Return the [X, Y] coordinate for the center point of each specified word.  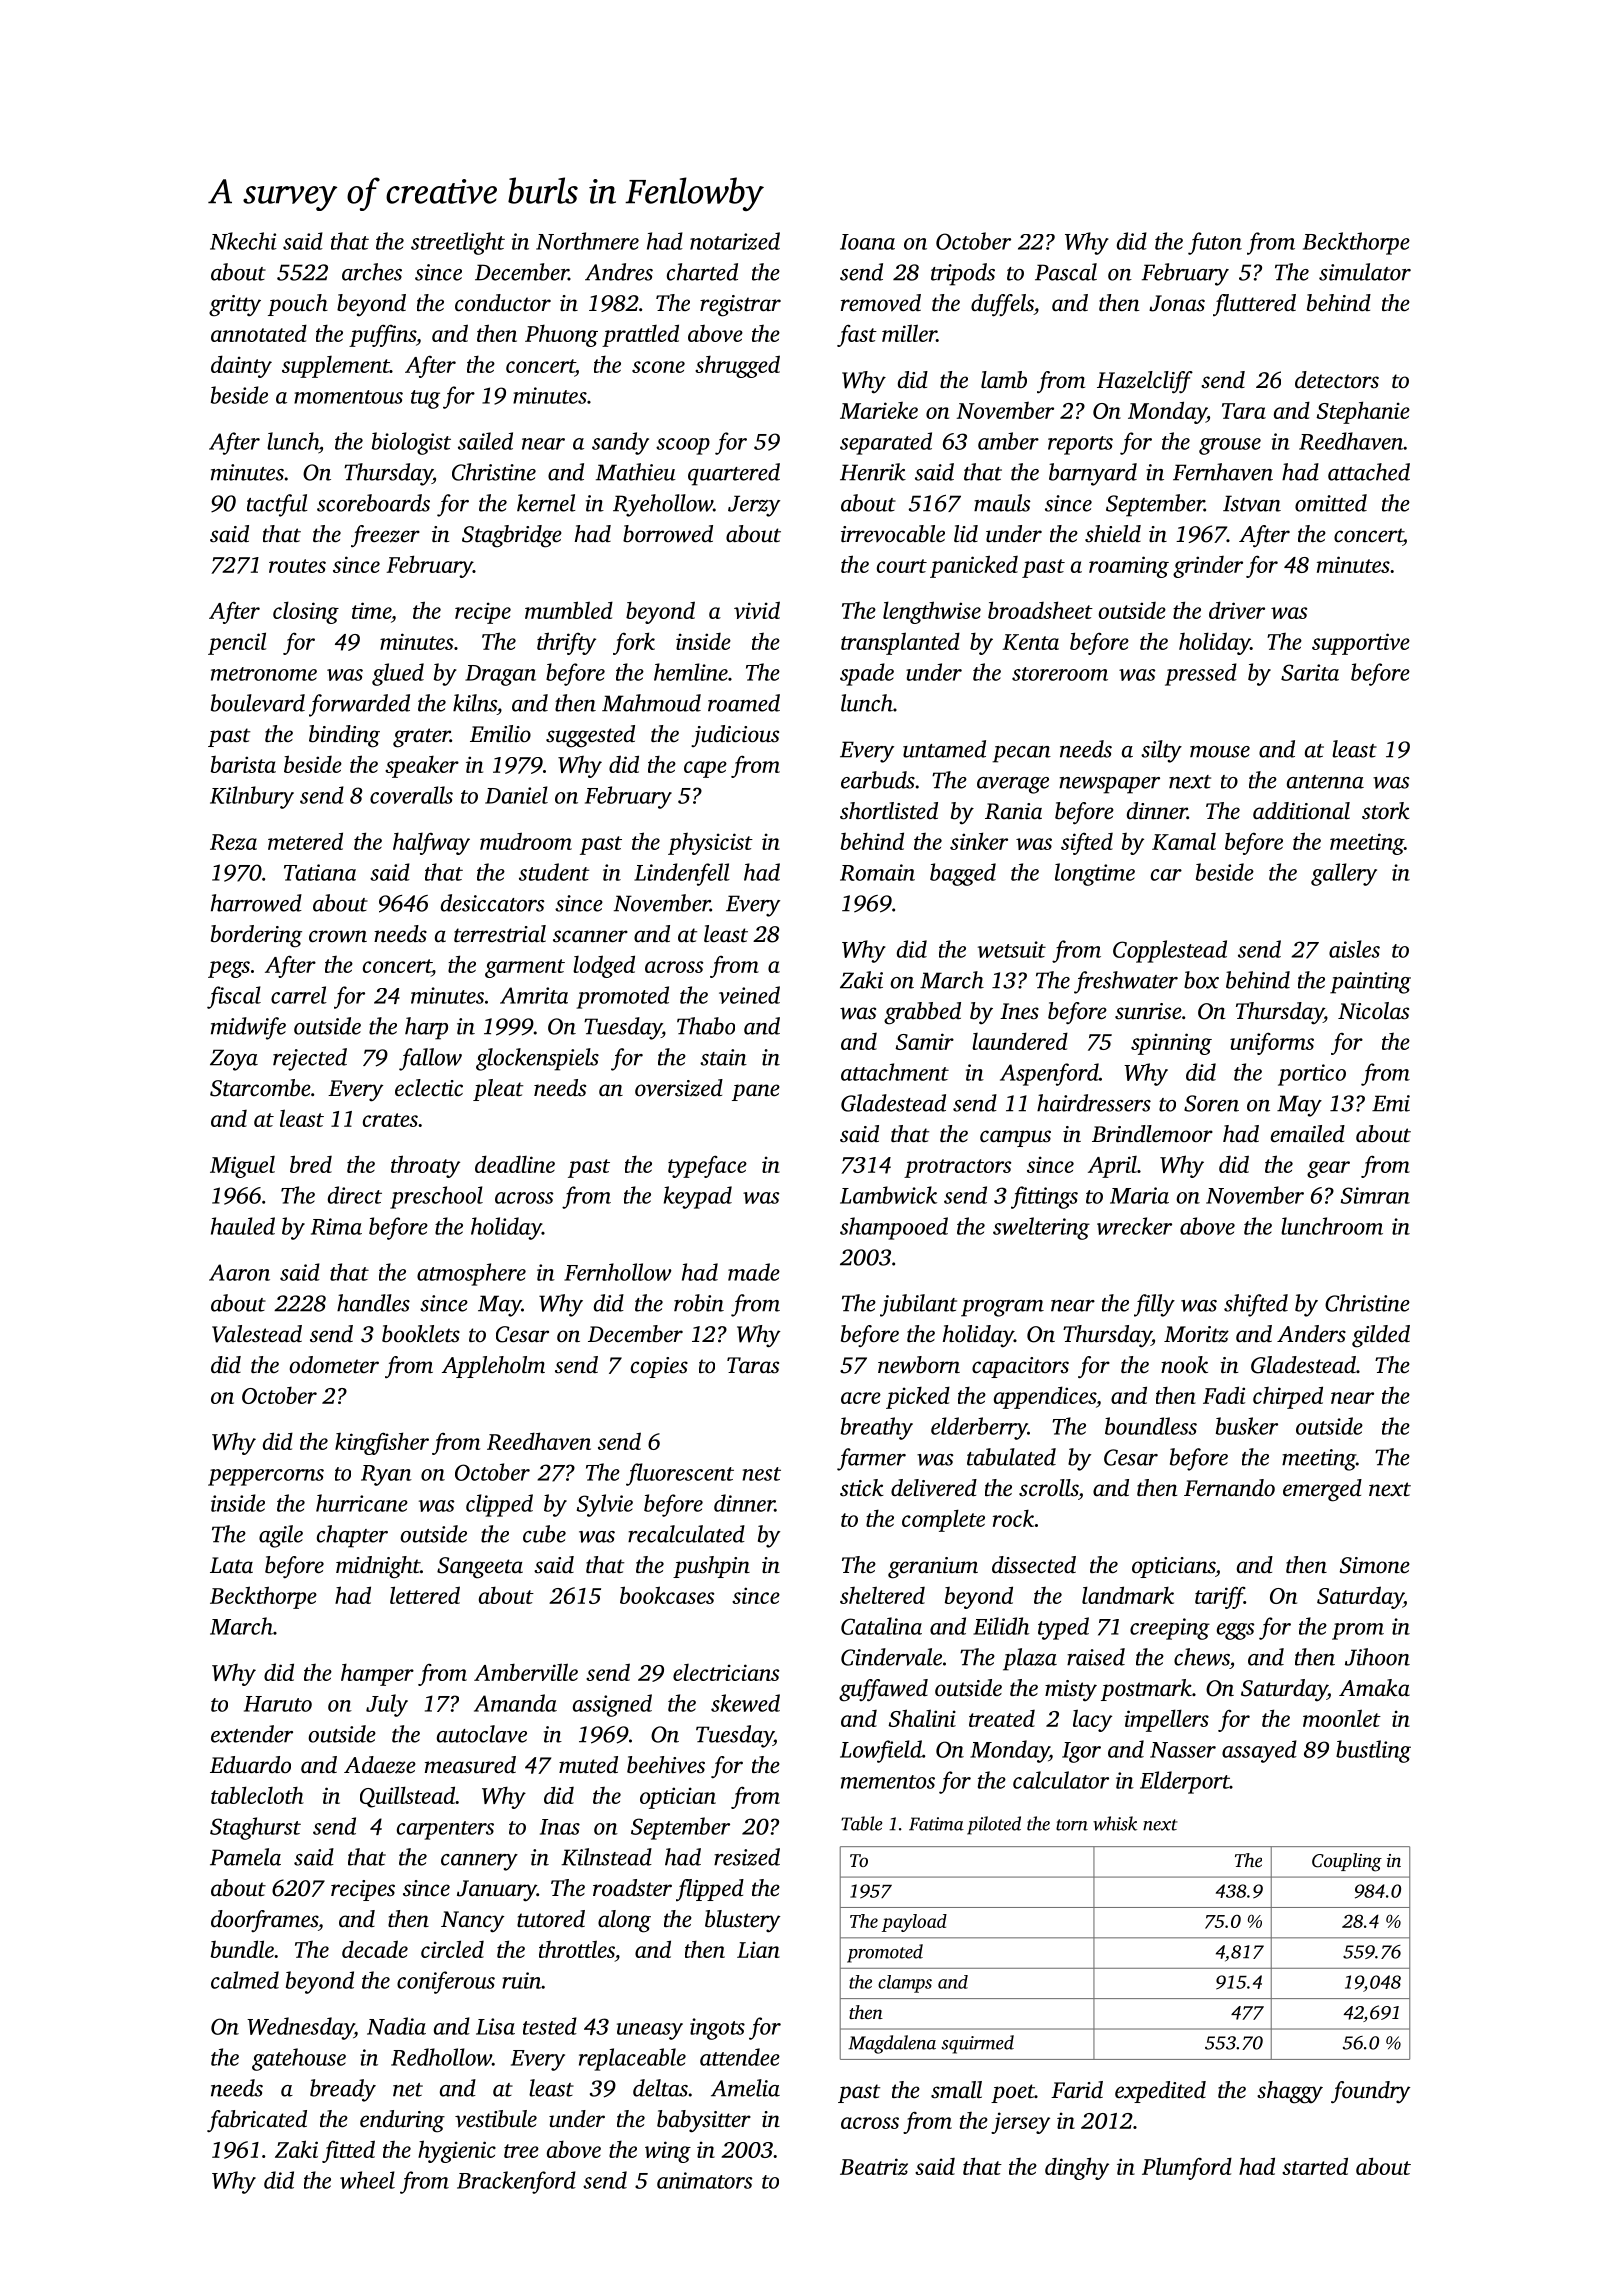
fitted [348, 2151]
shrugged [737, 366]
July [387, 1705]
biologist [411, 443]
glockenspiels [537, 1059]
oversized [679, 1088]
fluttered [1254, 305]
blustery [743, 1921]
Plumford [1187, 2168]
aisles [1354, 949]
